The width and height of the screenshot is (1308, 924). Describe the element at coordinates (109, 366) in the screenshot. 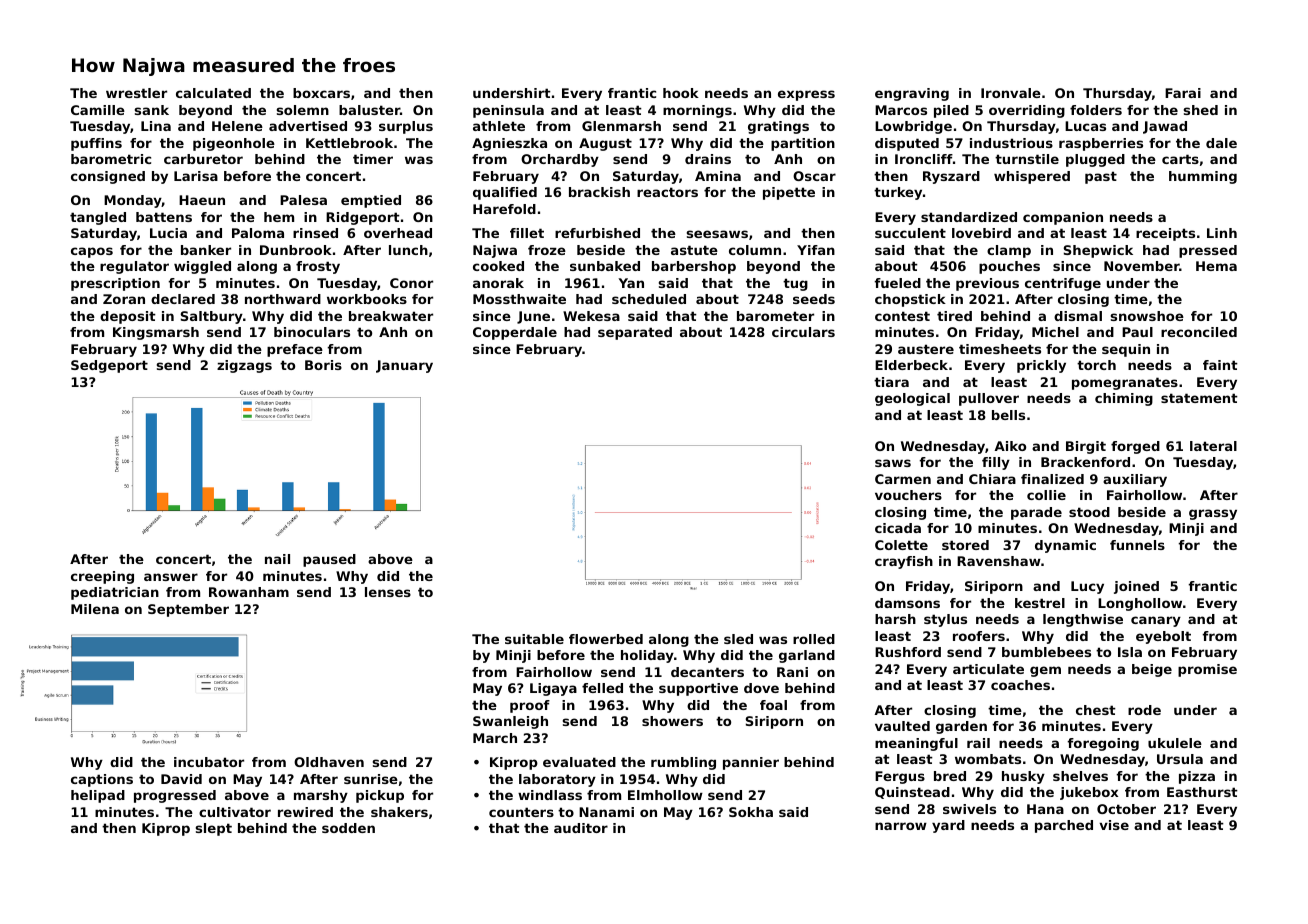

I see `Sedgeport` at that location.
